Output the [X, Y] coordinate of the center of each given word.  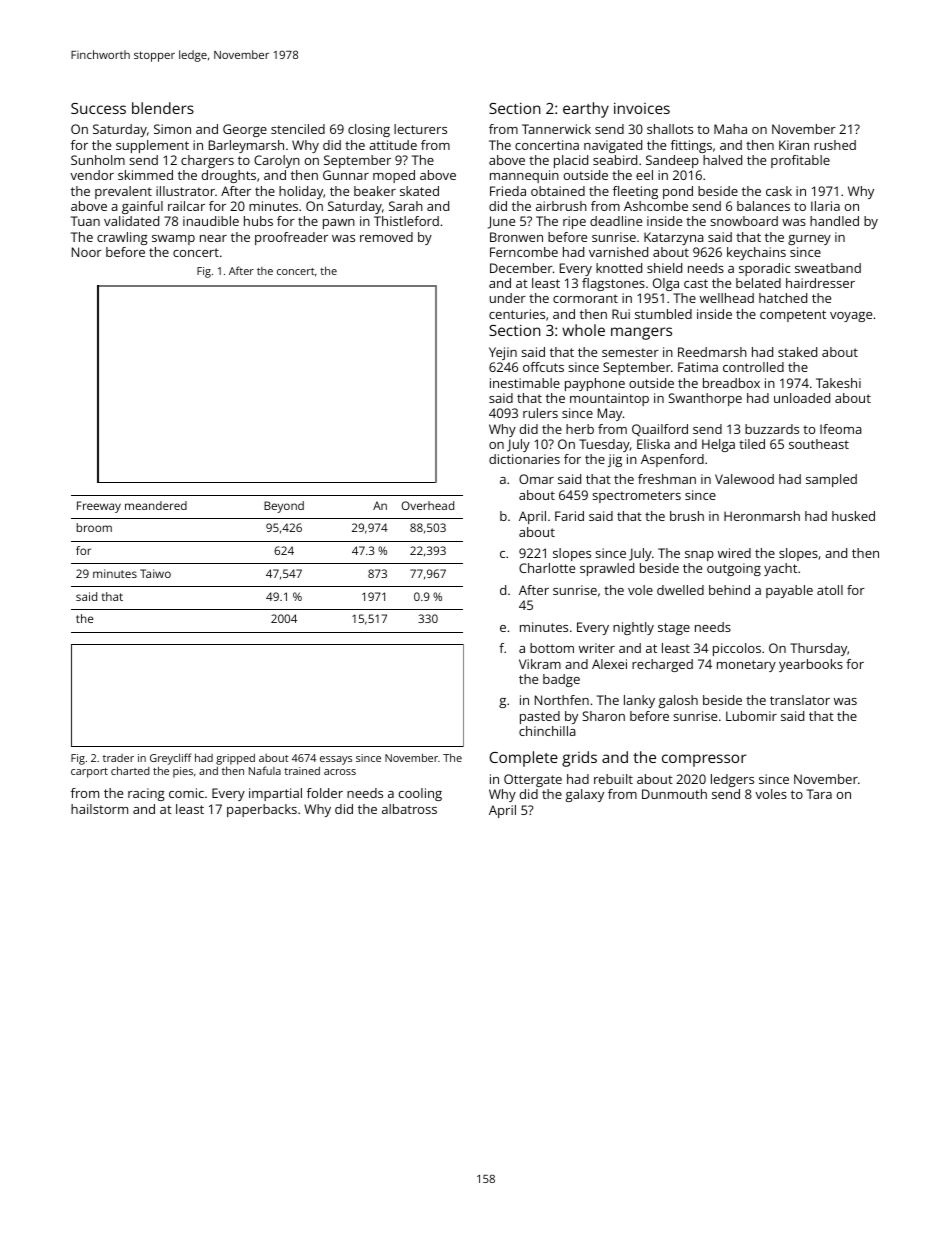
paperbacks [262, 810]
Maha [730, 129]
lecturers [420, 129]
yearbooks [811, 665]
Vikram [540, 664]
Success [98, 108]
